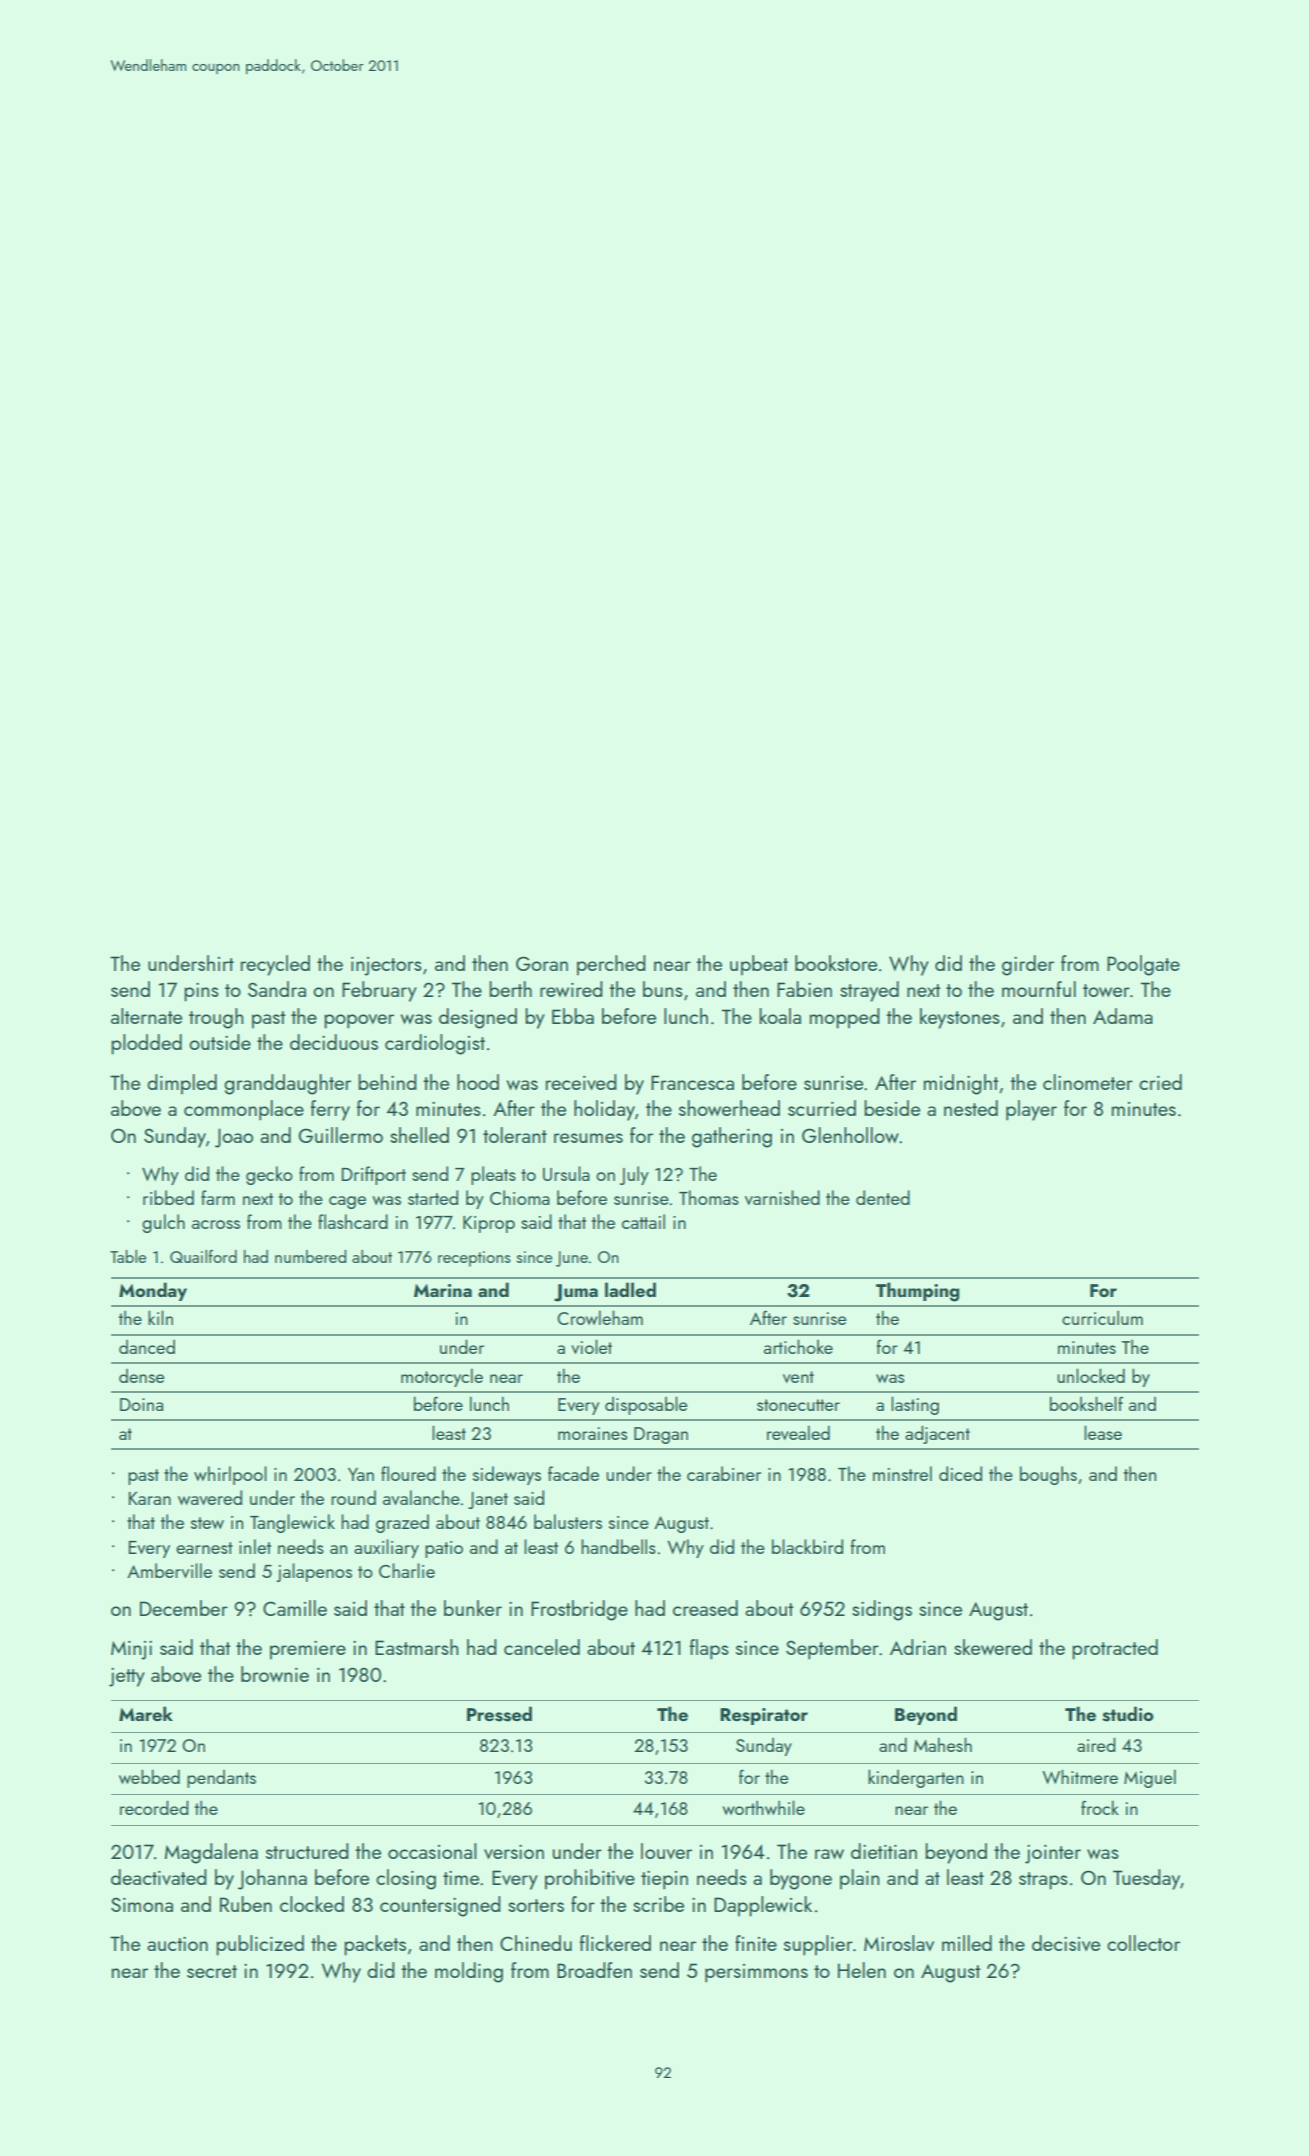  What do you see at coordinates (499, 1714) in the image?
I see `Pressed` at bounding box center [499, 1714].
